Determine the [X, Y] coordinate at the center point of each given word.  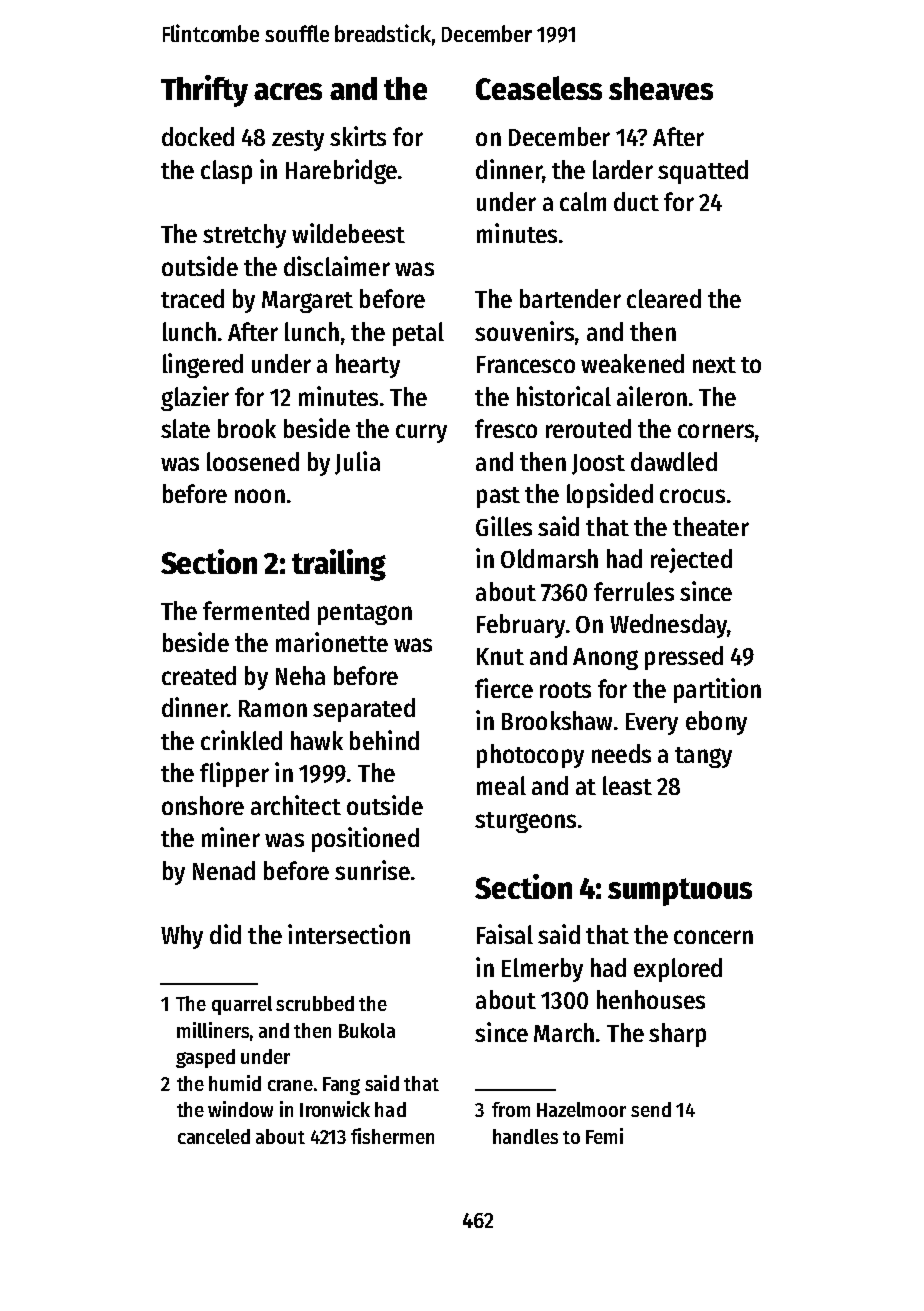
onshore [203, 805]
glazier [195, 398]
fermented [256, 610]
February [521, 626]
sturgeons [525, 822]
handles [525, 1136]
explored [678, 970]
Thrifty [204, 91]
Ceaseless [539, 88]
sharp [677, 1035]
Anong [605, 659]
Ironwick [335, 1109]
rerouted [588, 428]
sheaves [661, 88]
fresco [506, 428]
